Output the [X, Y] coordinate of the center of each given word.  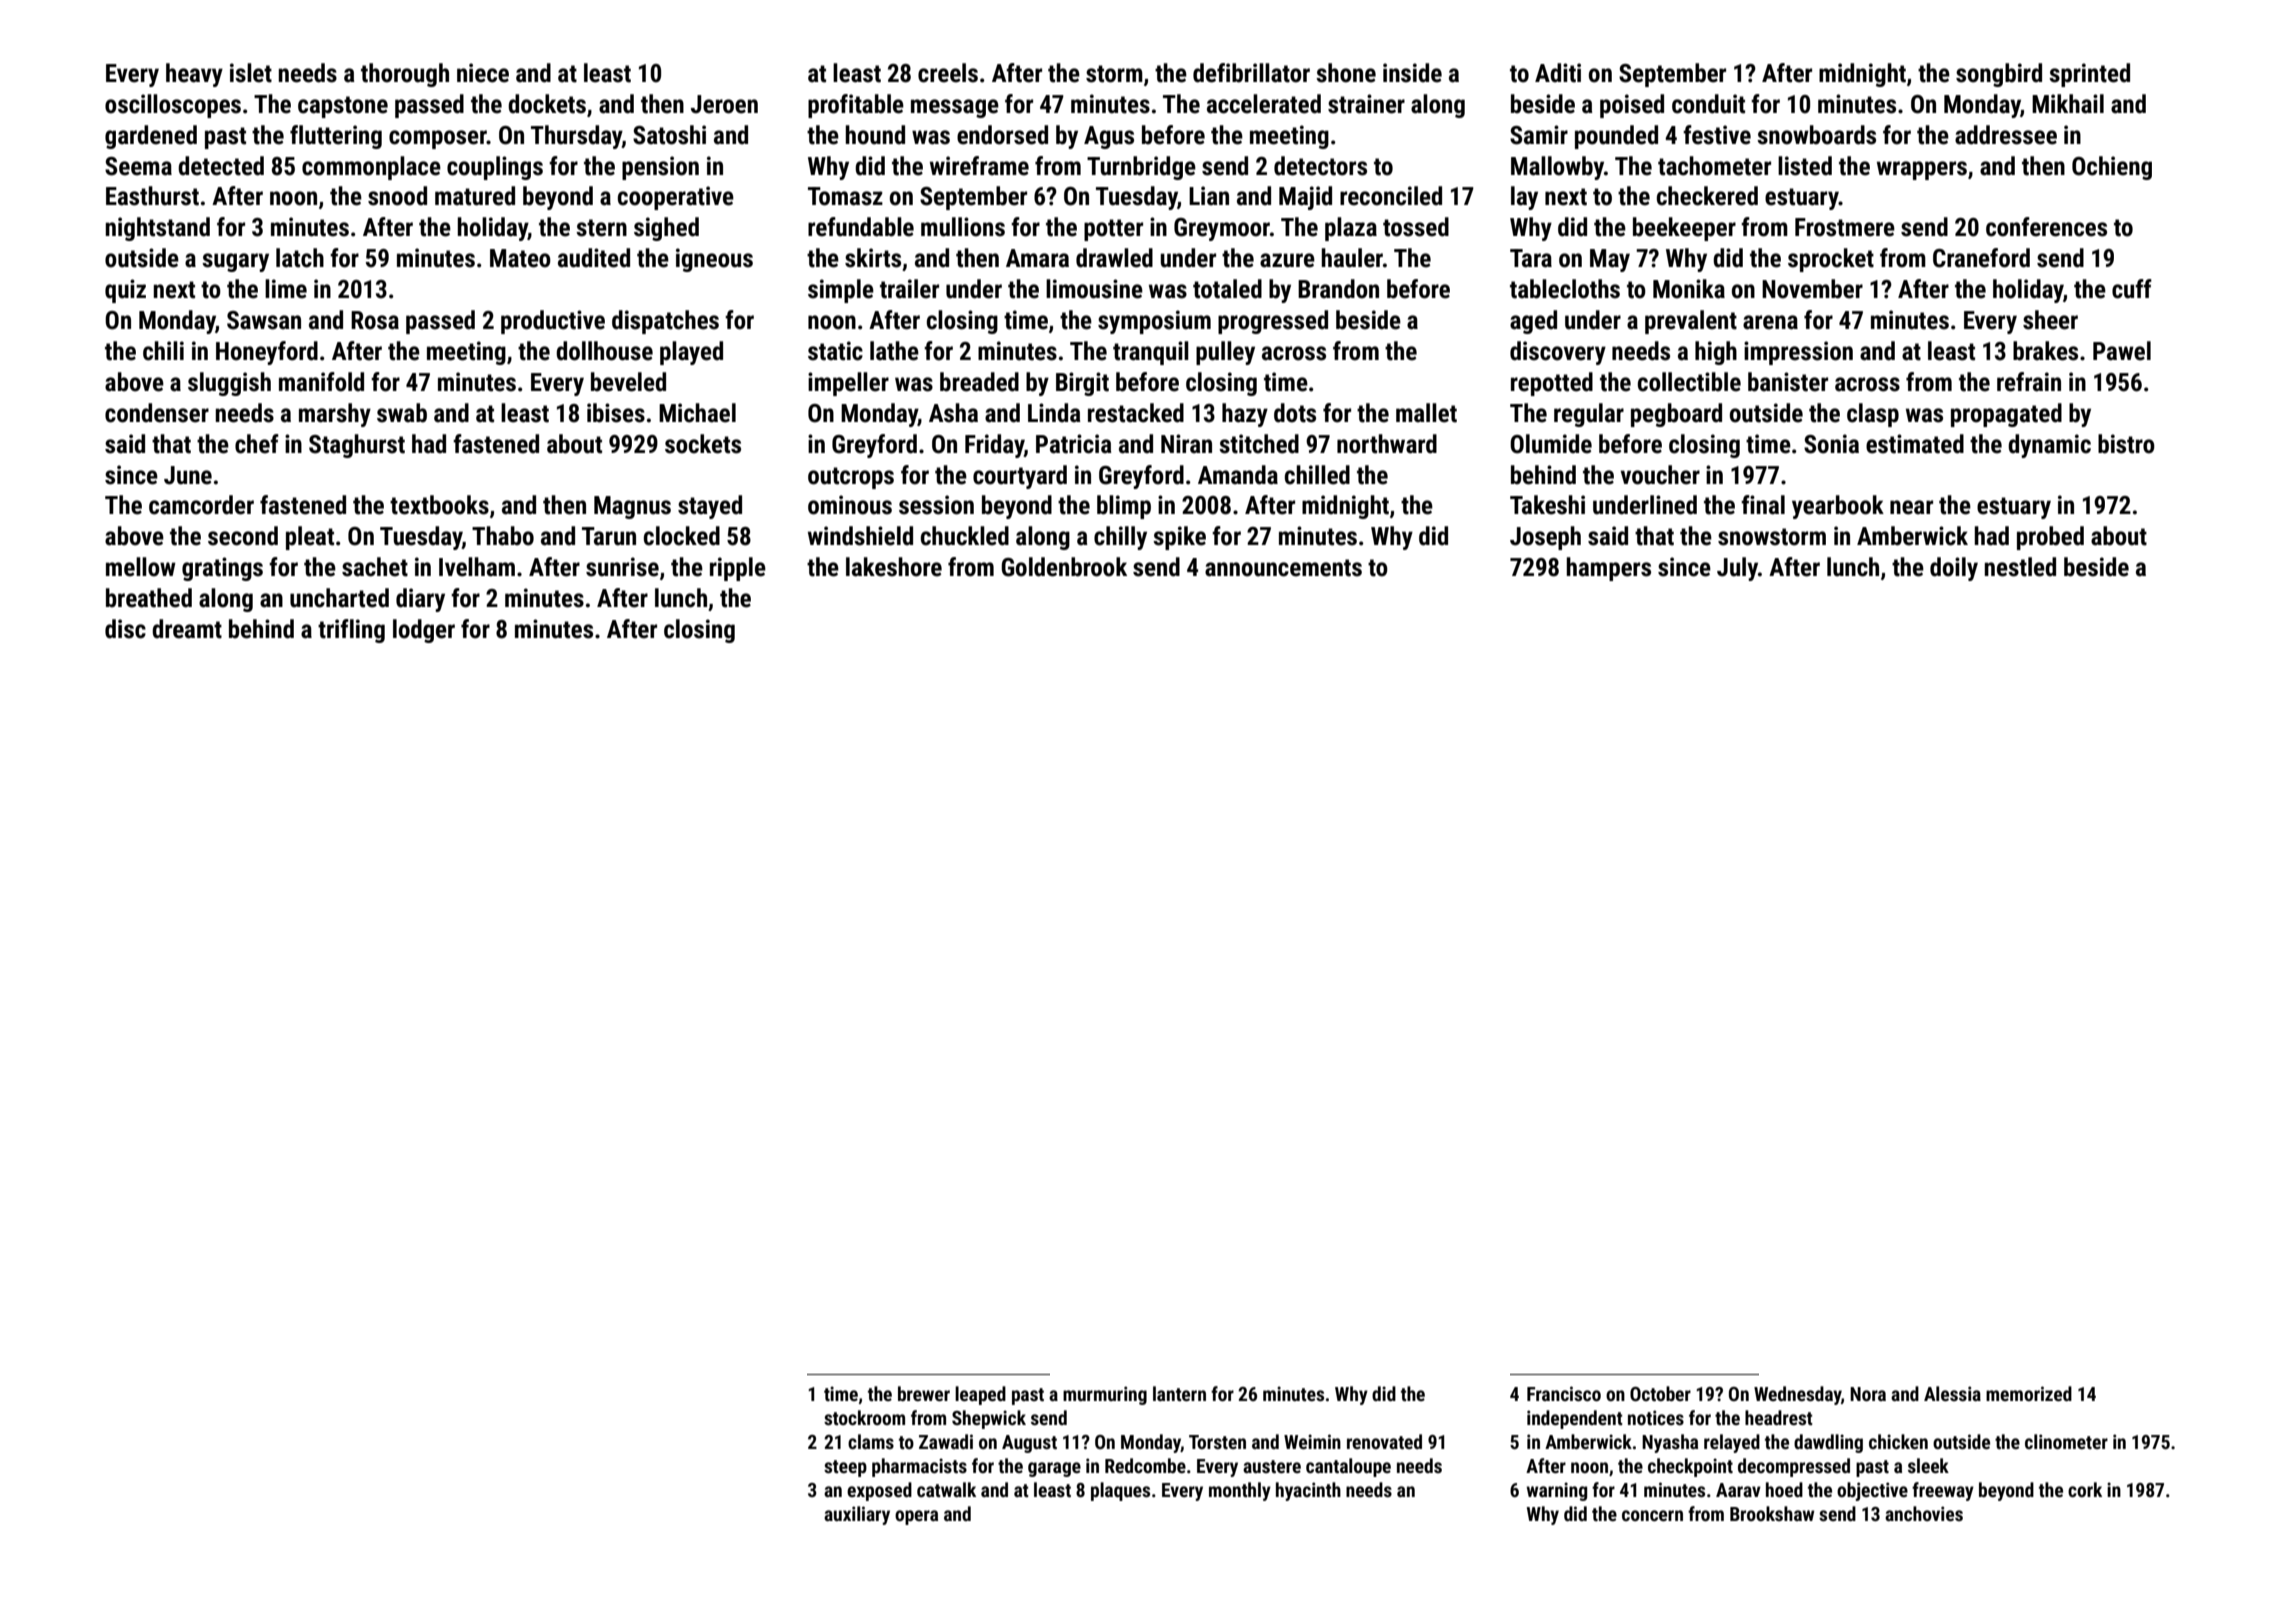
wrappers [1922, 170]
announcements [1283, 568]
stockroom [864, 1417]
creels [948, 73]
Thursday [576, 137]
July [1737, 569]
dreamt [187, 629]
